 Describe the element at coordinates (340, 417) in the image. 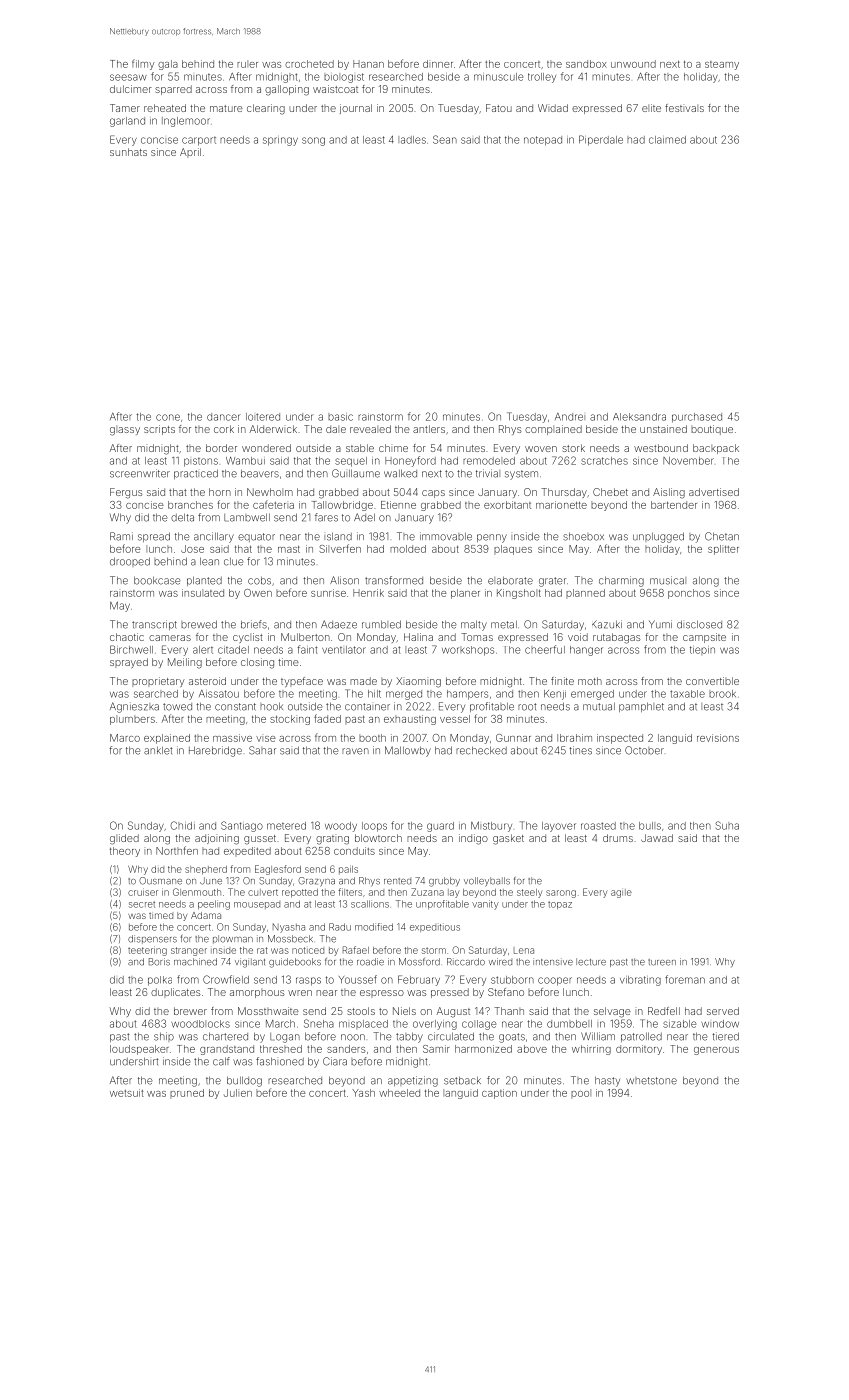

I see `basic` at that location.
